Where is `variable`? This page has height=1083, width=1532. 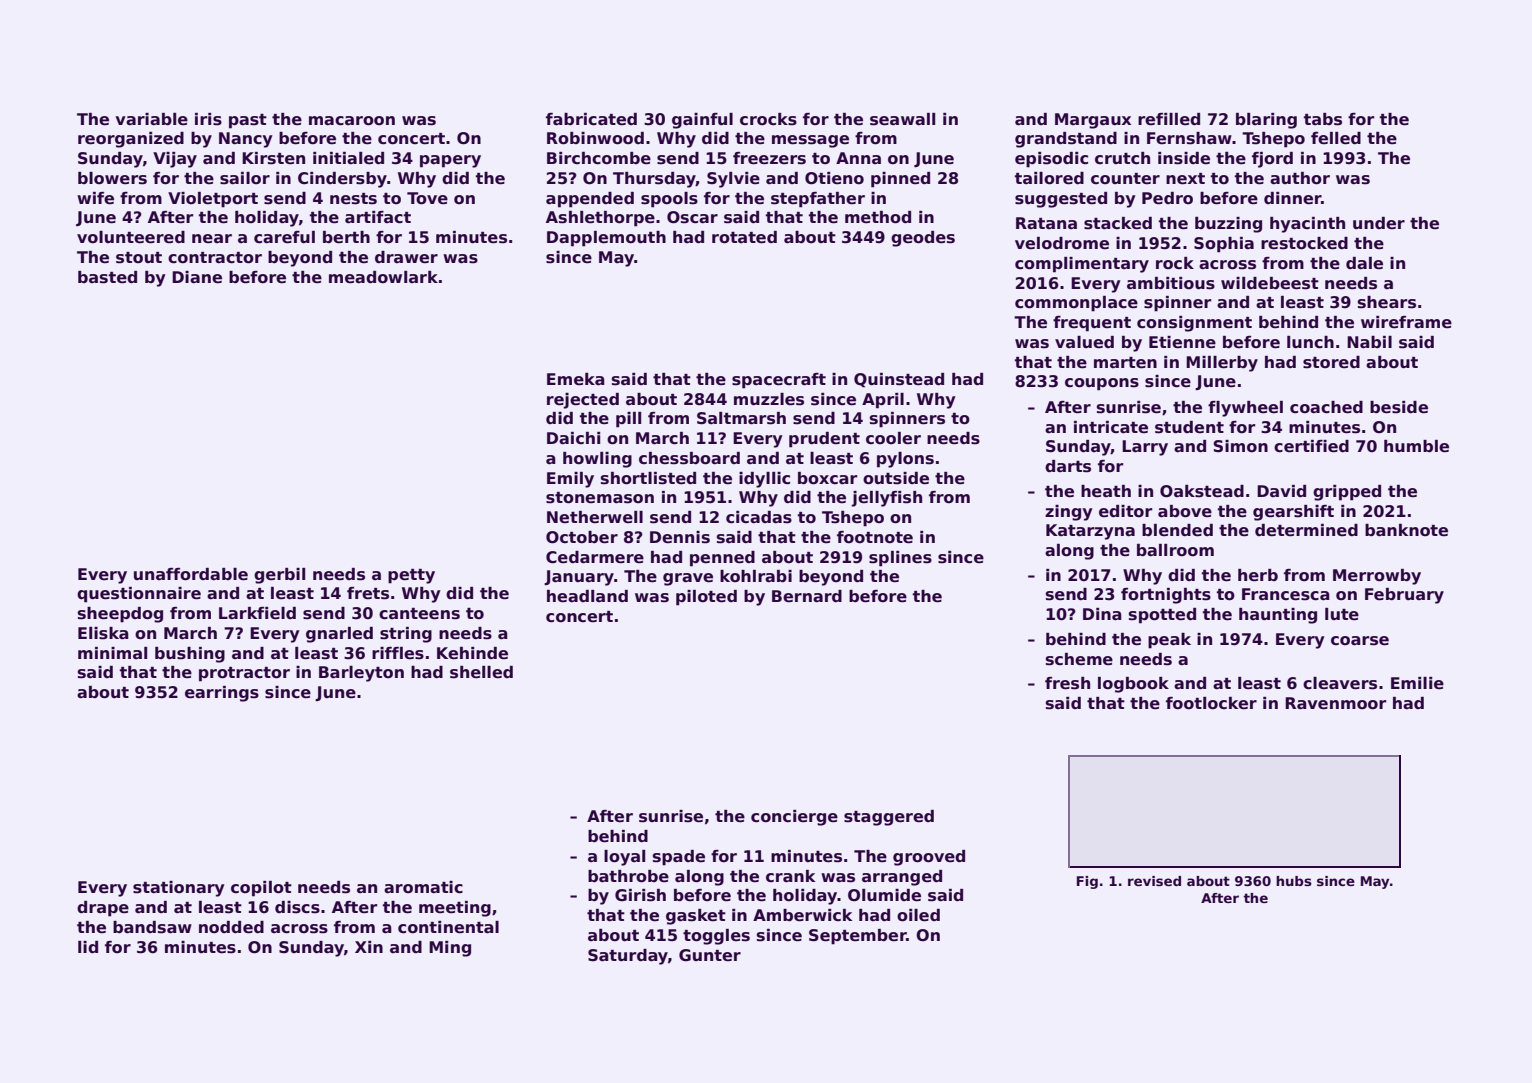 variable is located at coordinates (151, 119).
